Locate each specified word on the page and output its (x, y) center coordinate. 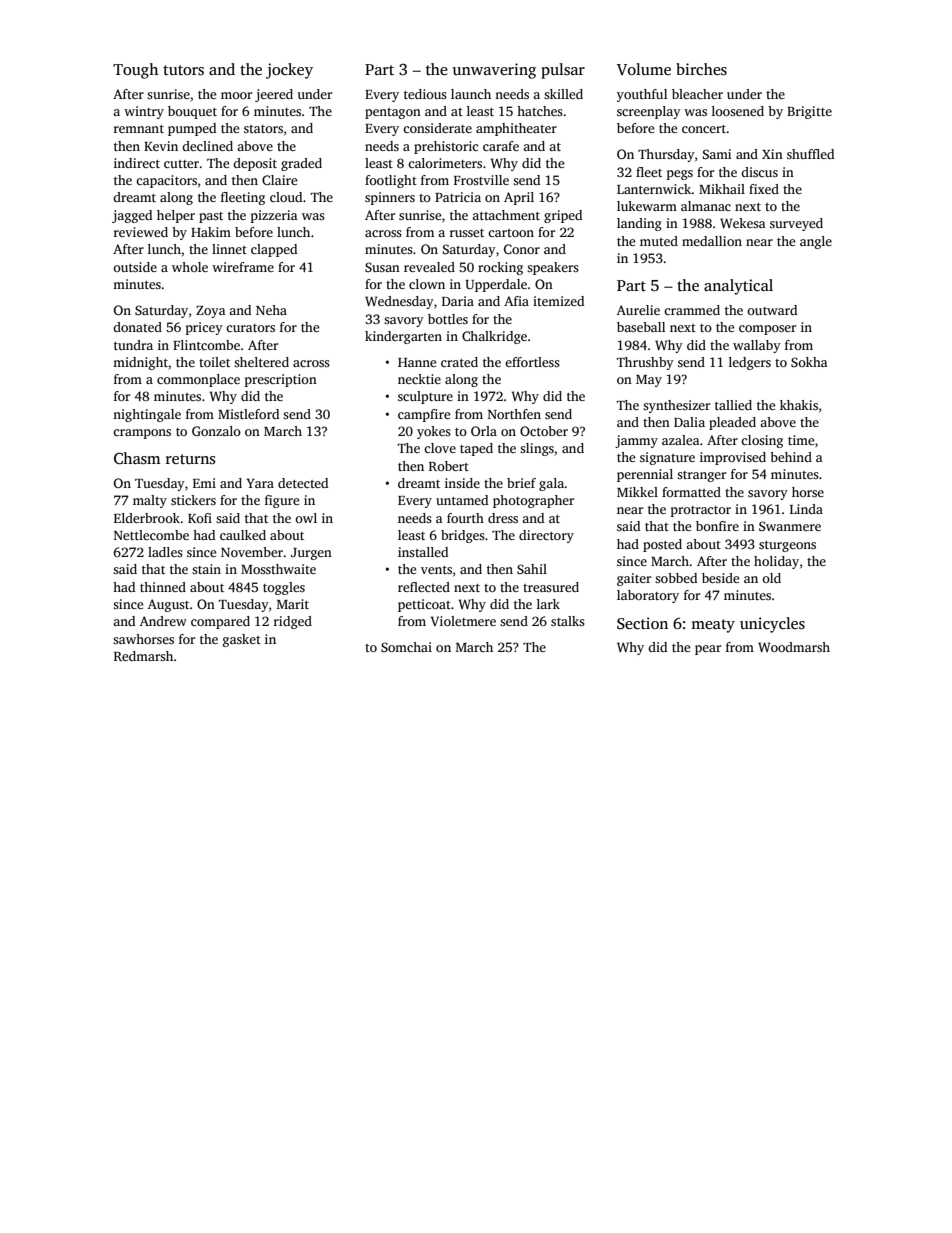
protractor (701, 511)
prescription (281, 380)
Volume (644, 69)
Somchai (406, 647)
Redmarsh (143, 656)
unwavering (494, 71)
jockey (289, 71)
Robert (449, 466)
